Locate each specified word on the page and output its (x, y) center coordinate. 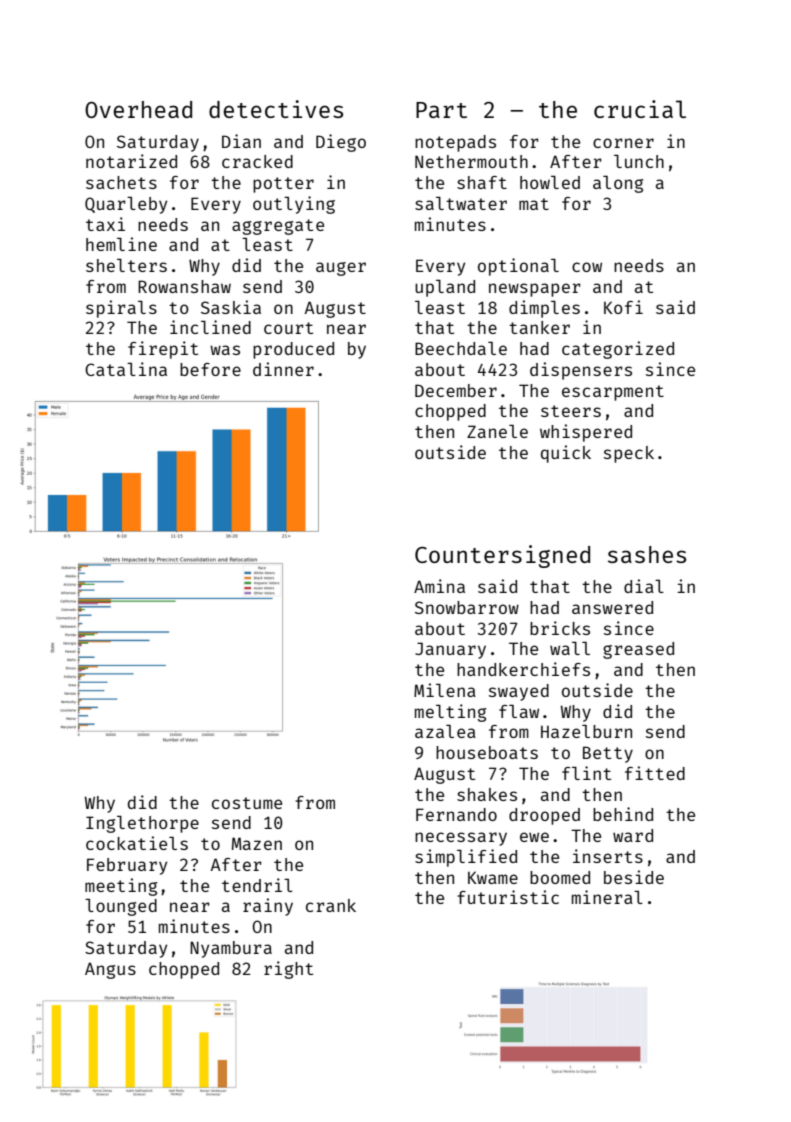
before (210, 369)
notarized (131, 161)
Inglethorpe (142, 824)
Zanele (497, 431)
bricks (560, 628)
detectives (276, 109)
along (618, 184)
